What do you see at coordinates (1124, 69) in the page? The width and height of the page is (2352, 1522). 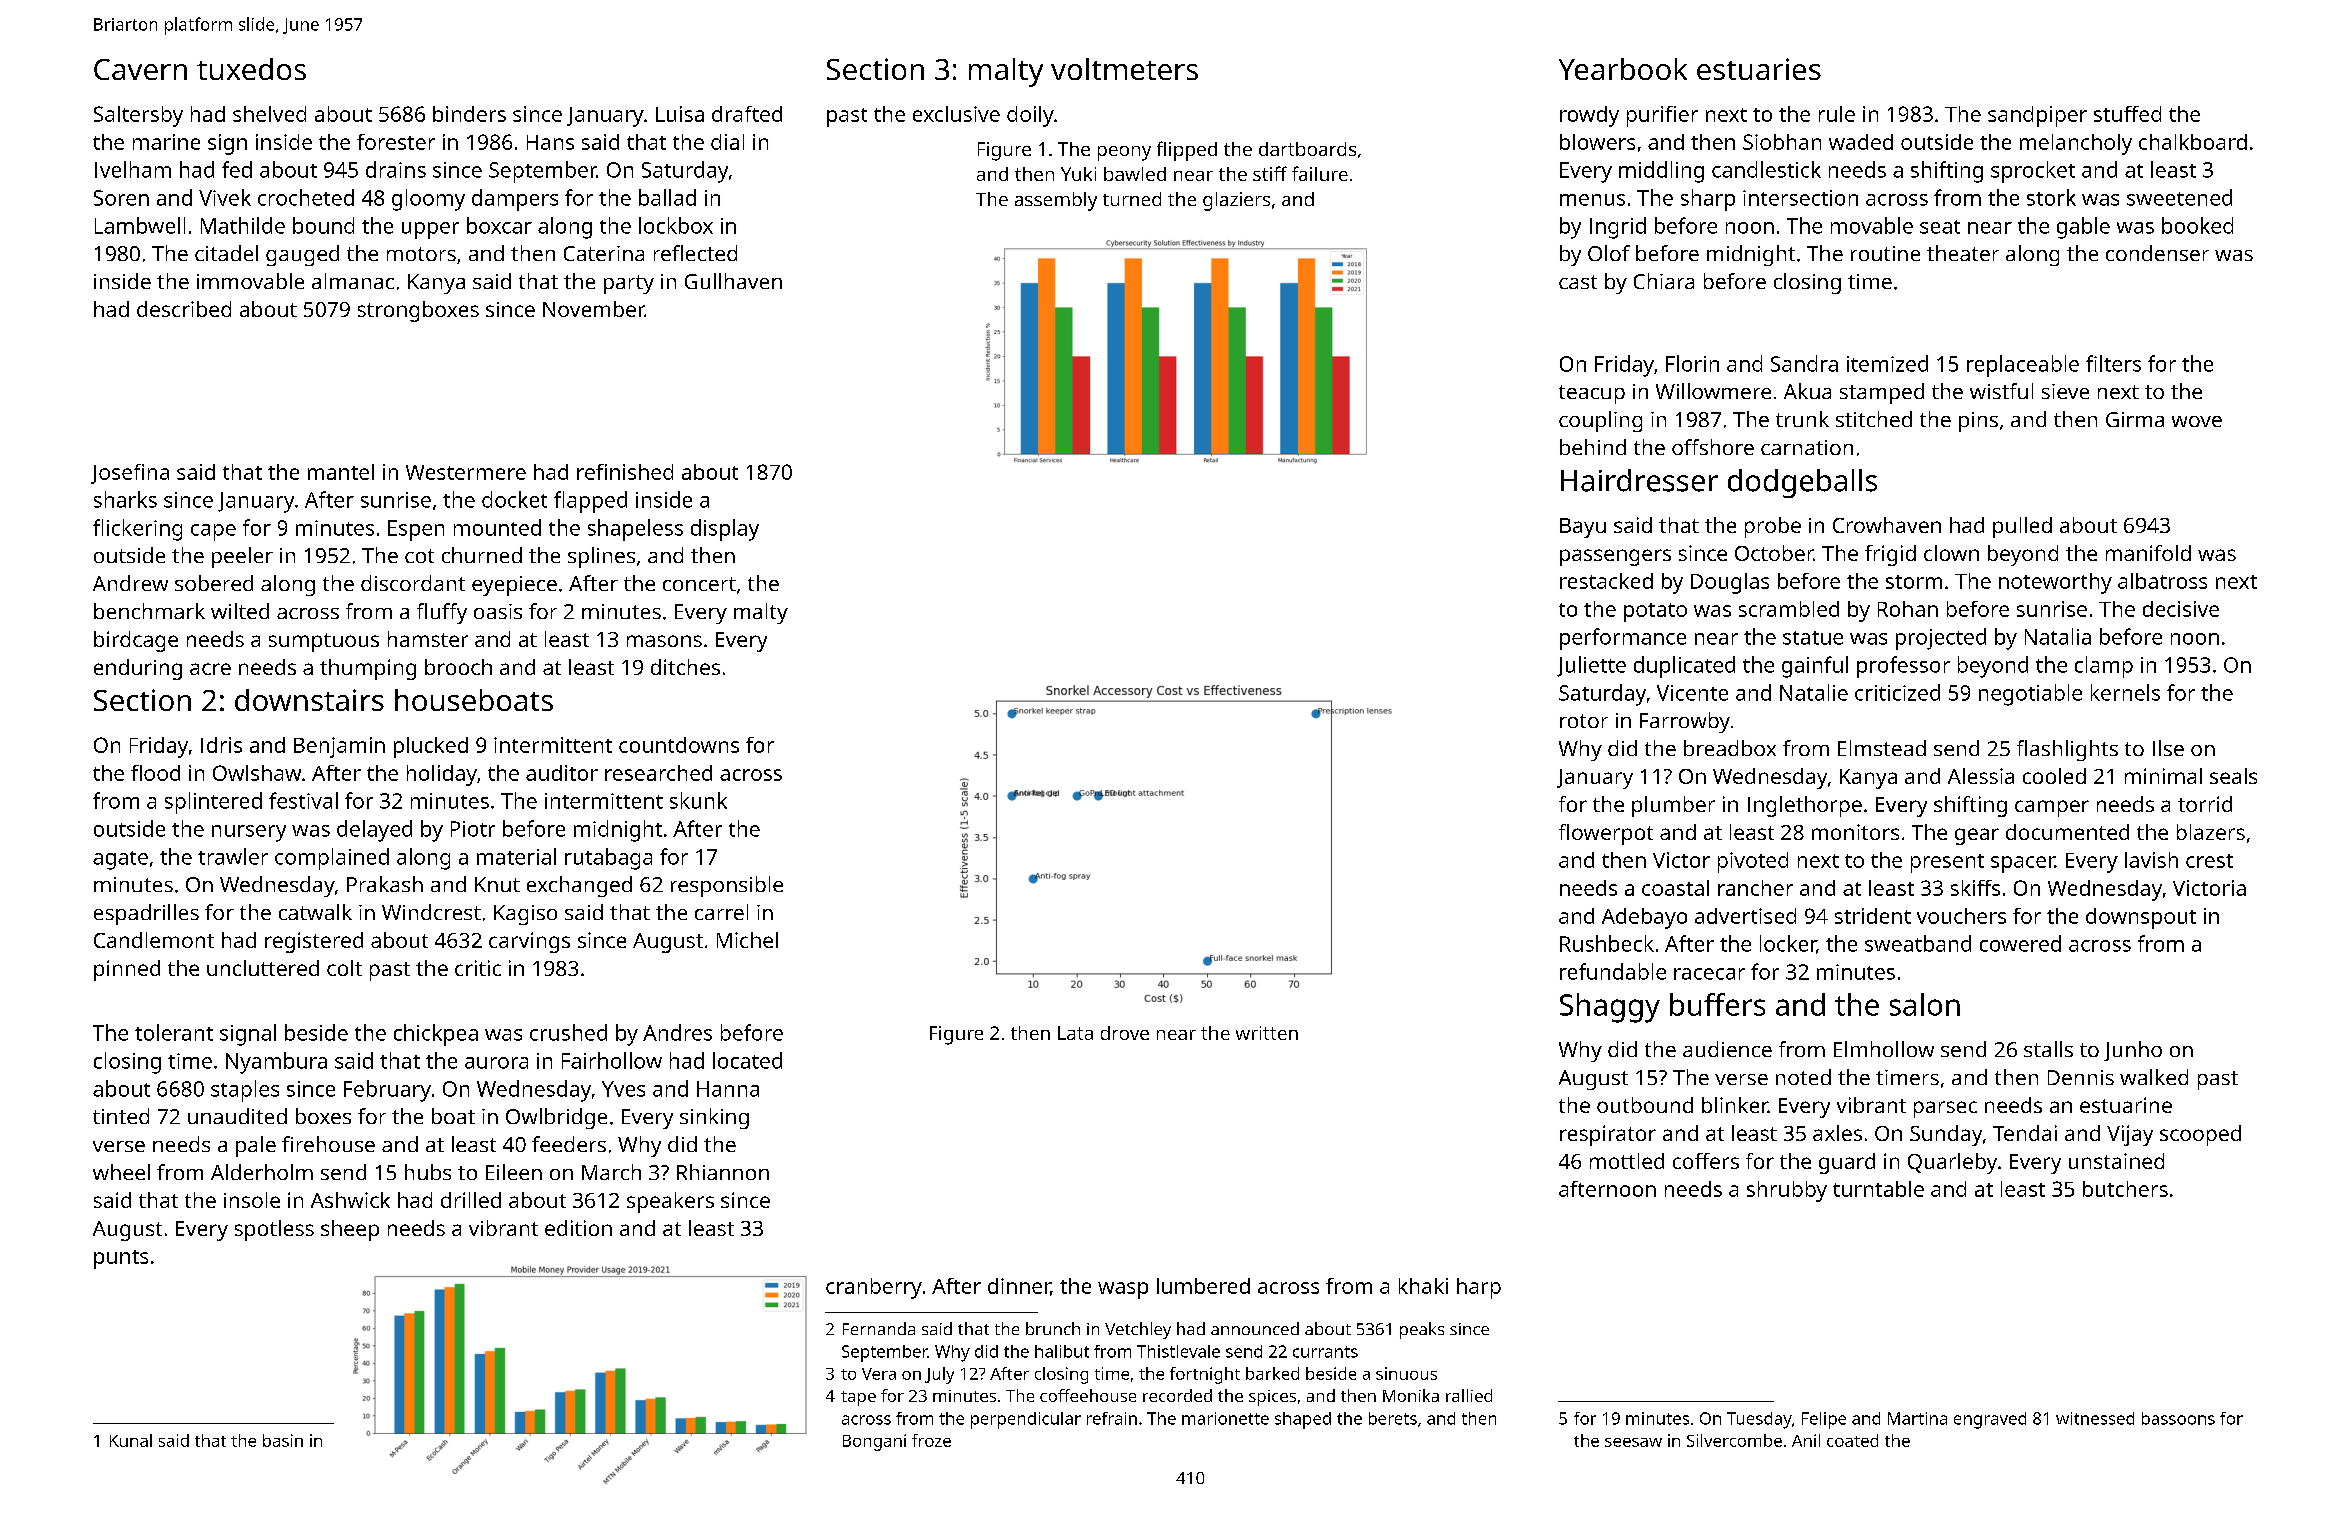 I see `voltmeters` at bounding box center [1124, 69].
